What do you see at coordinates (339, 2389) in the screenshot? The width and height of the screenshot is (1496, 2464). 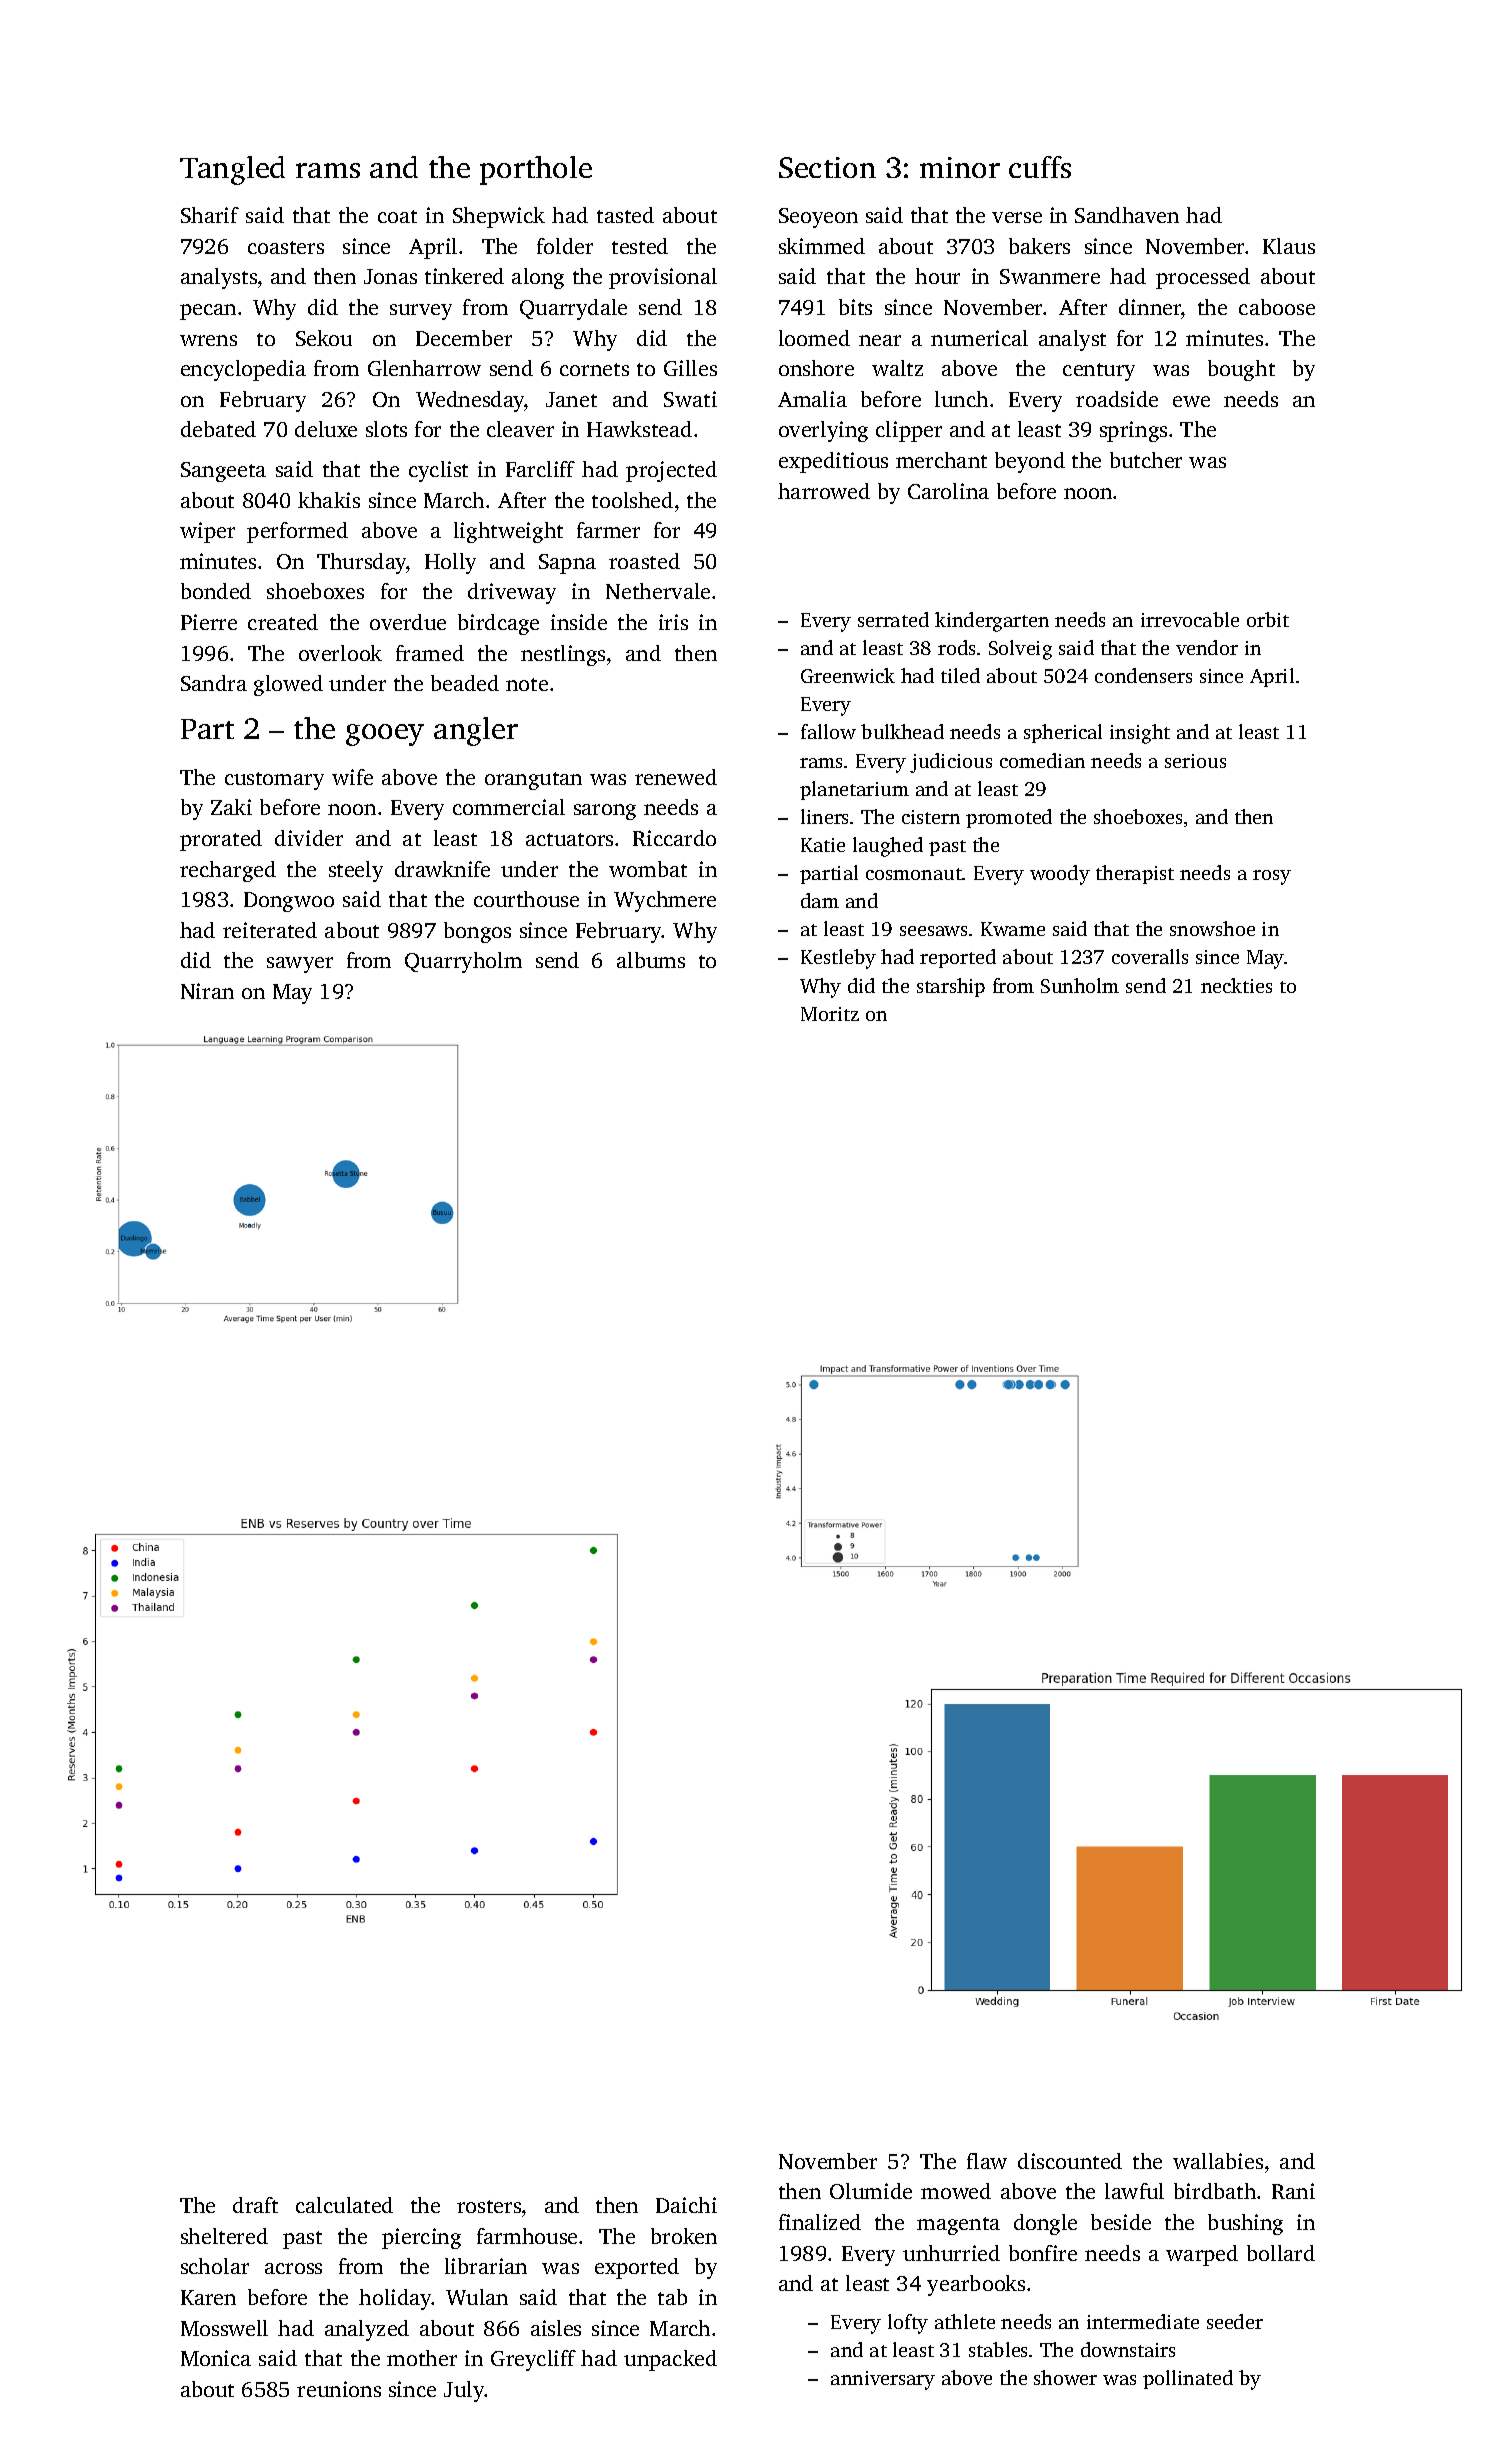 I see `reunions` at bounding box center [339, 2389].
